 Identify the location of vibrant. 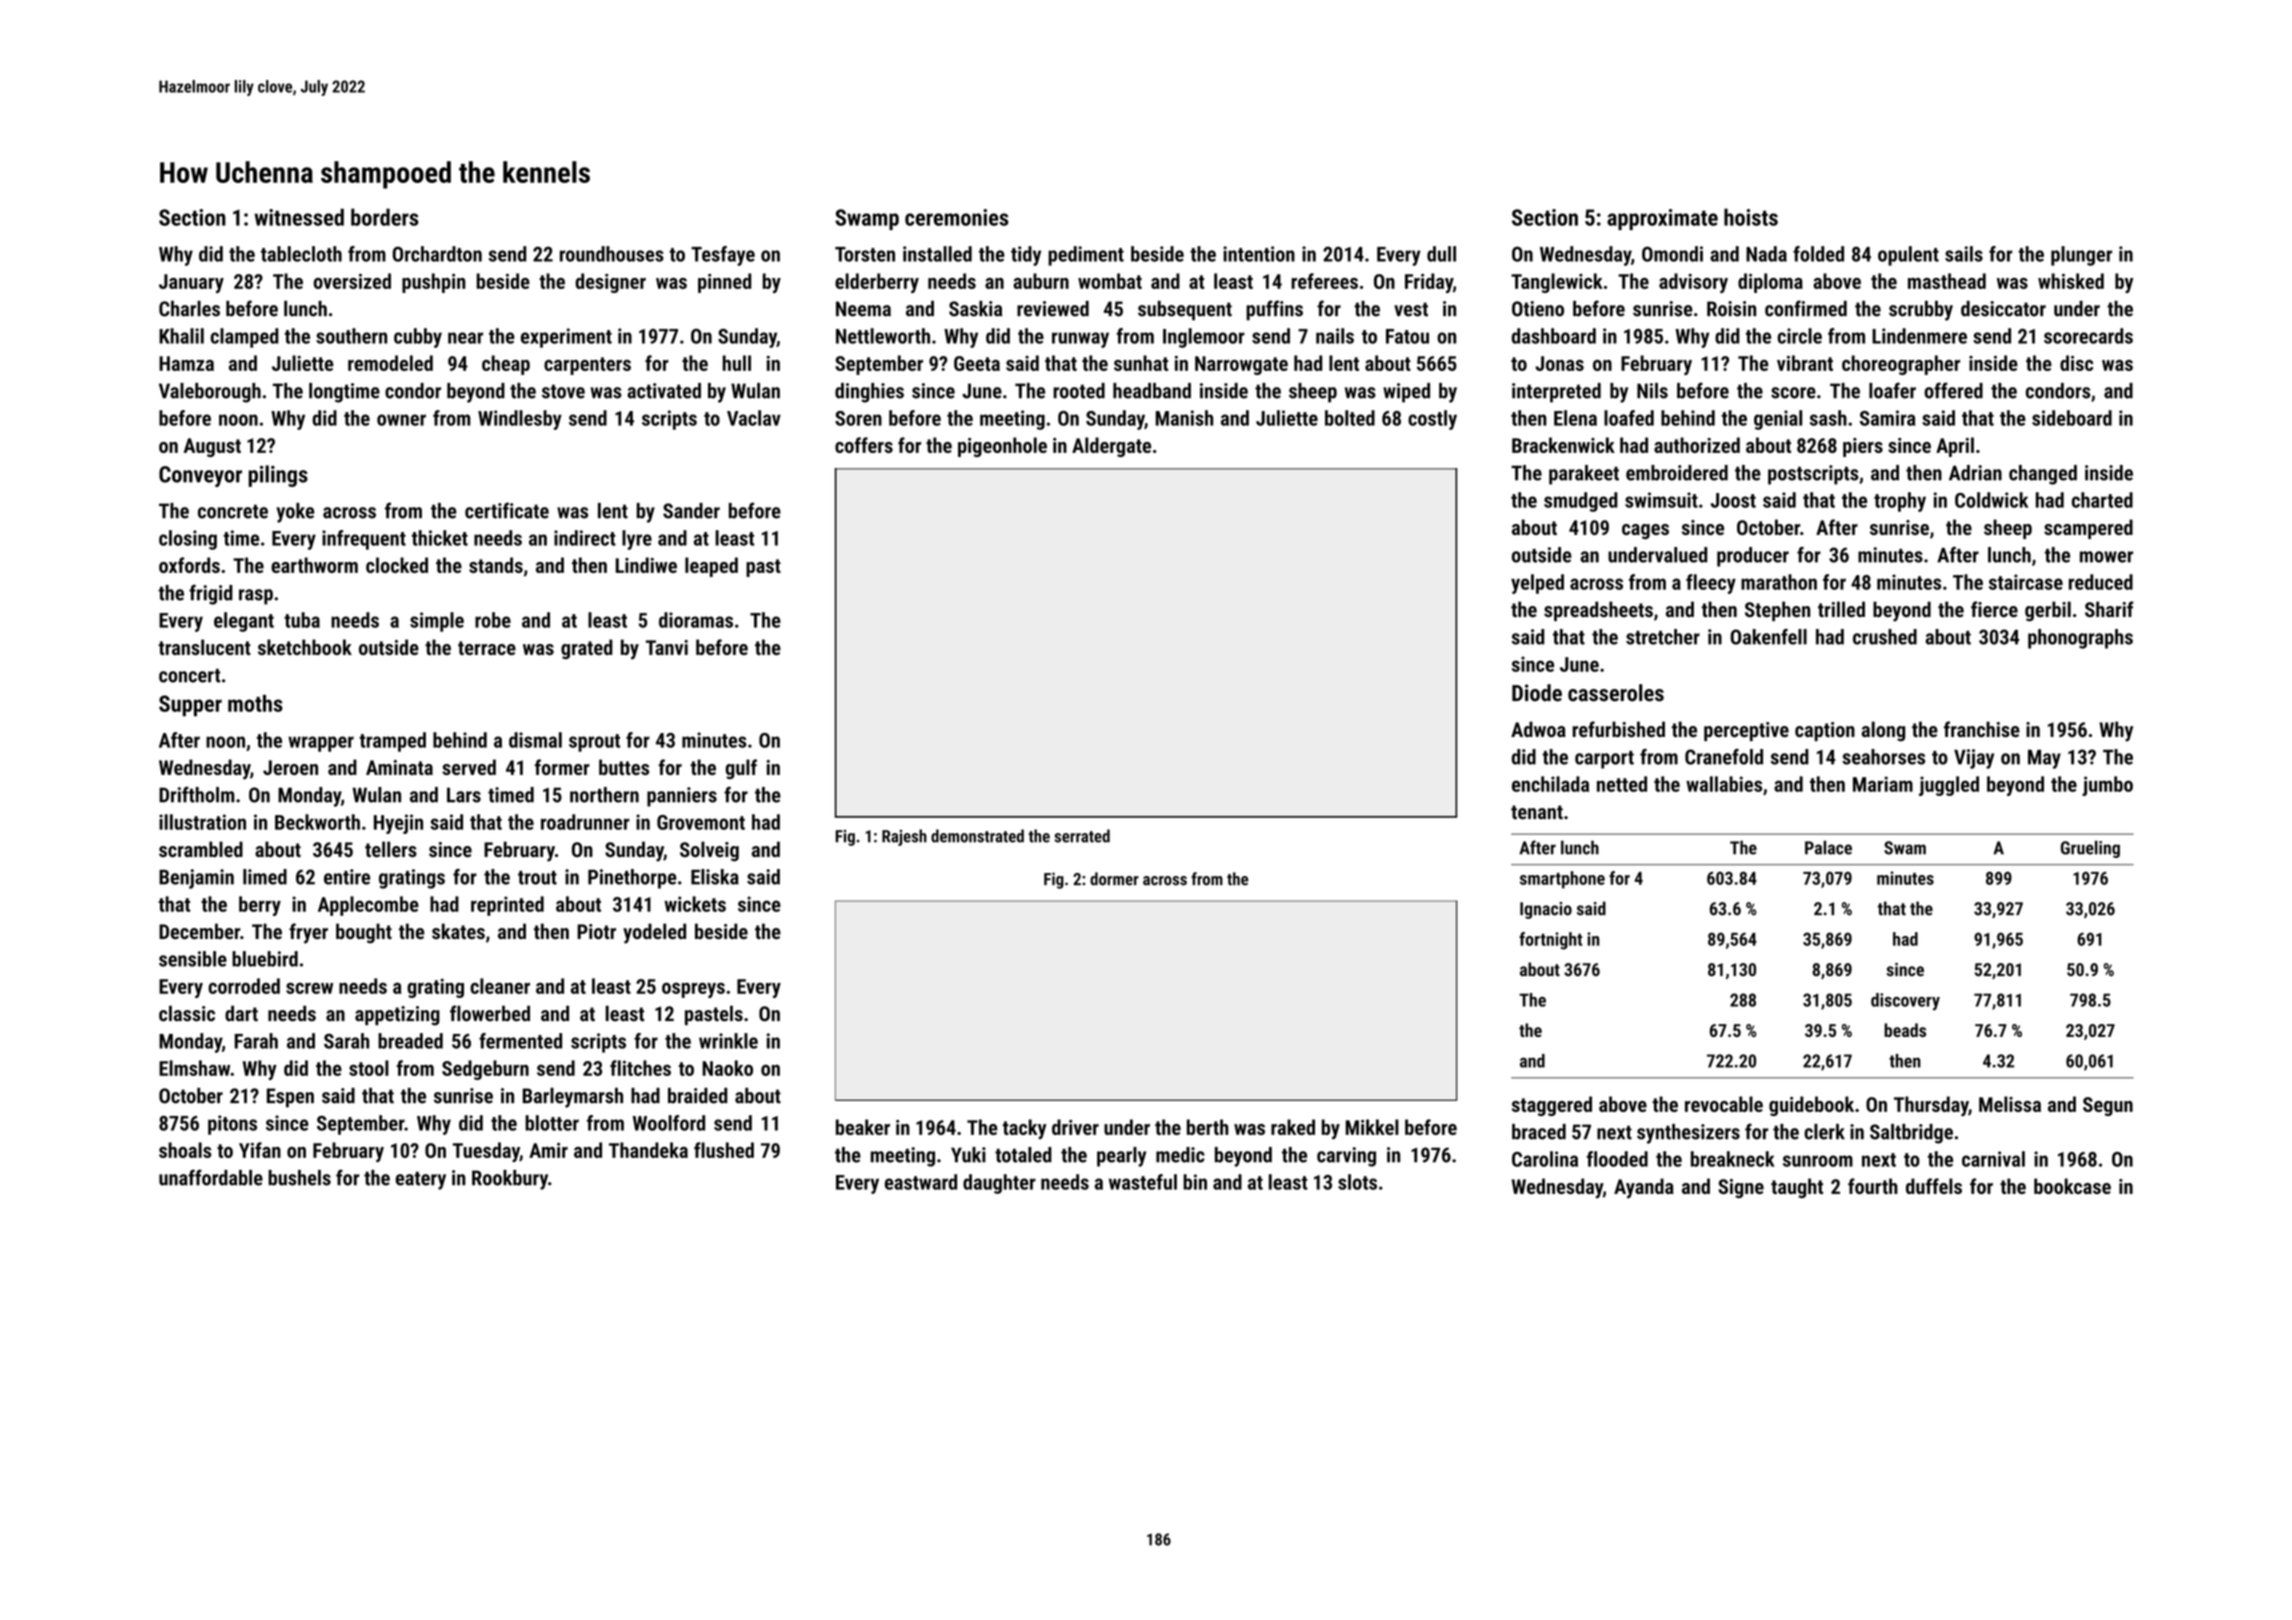
(1805, 363).
